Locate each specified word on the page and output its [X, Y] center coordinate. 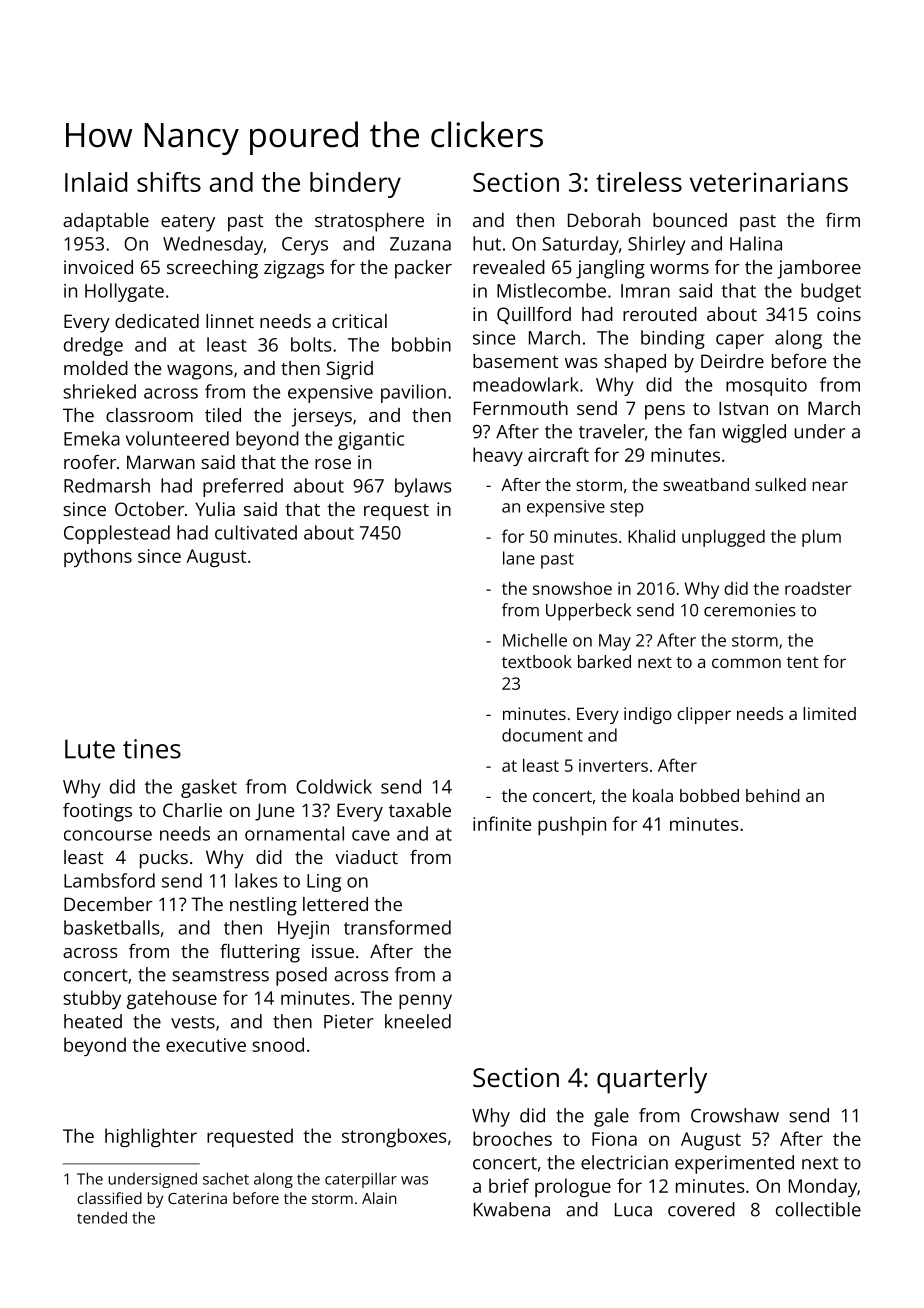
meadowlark [526, 384]
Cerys [305, 246]
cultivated [256, 532]
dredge [93, 346]
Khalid [651, 536]
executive [206, 1045]
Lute [90, 749]
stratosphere [369, 222]
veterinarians [769, 182]
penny [425, 1001]
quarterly [652, 1080]
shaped [635, 363]
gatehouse [172, 999]
